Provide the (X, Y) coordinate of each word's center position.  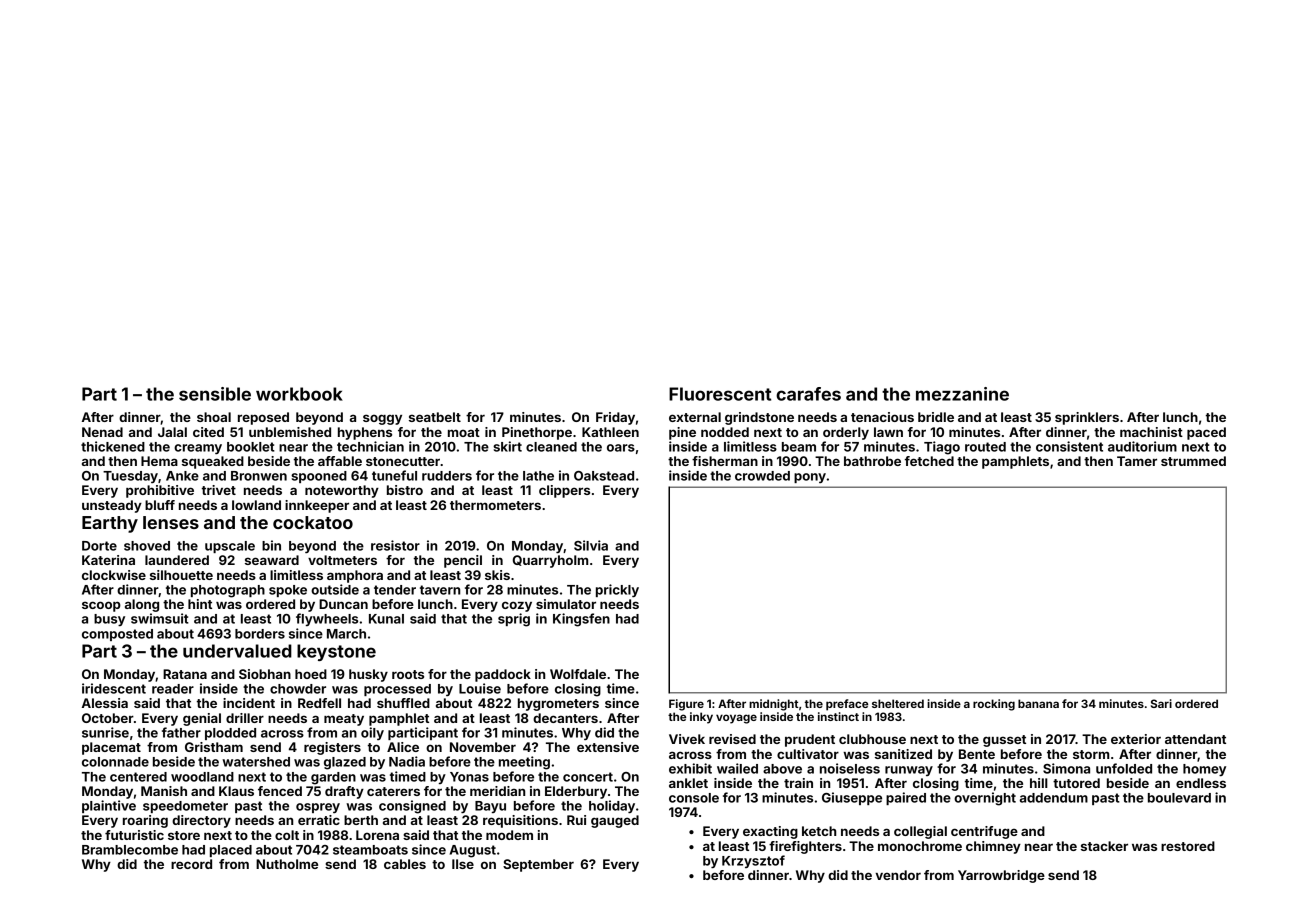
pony (810, 478)
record (191, 864)
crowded (762, 476)
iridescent (114, 688)
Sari (1161, 703)
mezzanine (962, 394)
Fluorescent (720, 394)
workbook (299, 394)
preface (847, 705)
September (538, 865)
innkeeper (317, 506)
